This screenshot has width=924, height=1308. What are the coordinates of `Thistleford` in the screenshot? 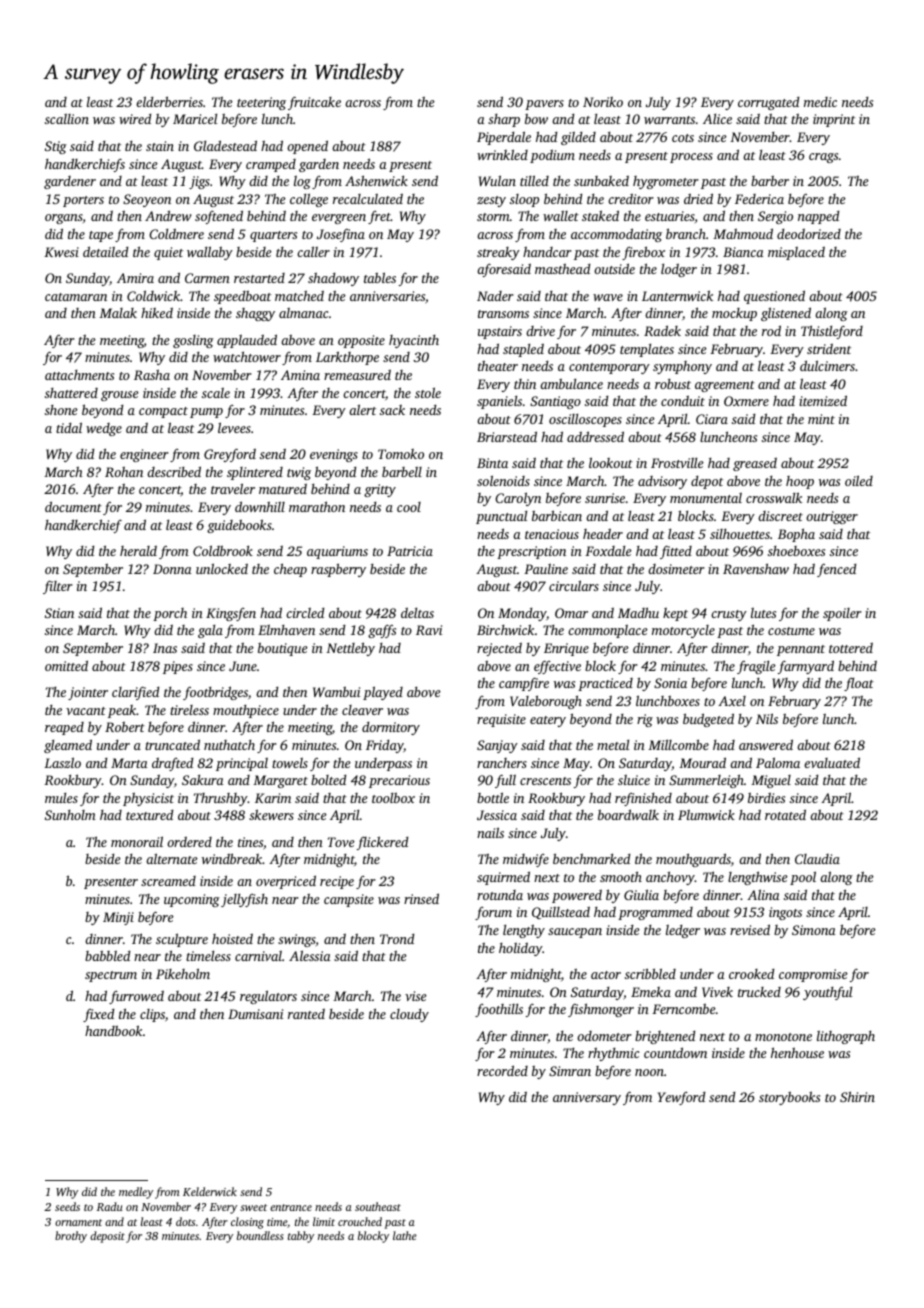 It's located at (832, 332).
